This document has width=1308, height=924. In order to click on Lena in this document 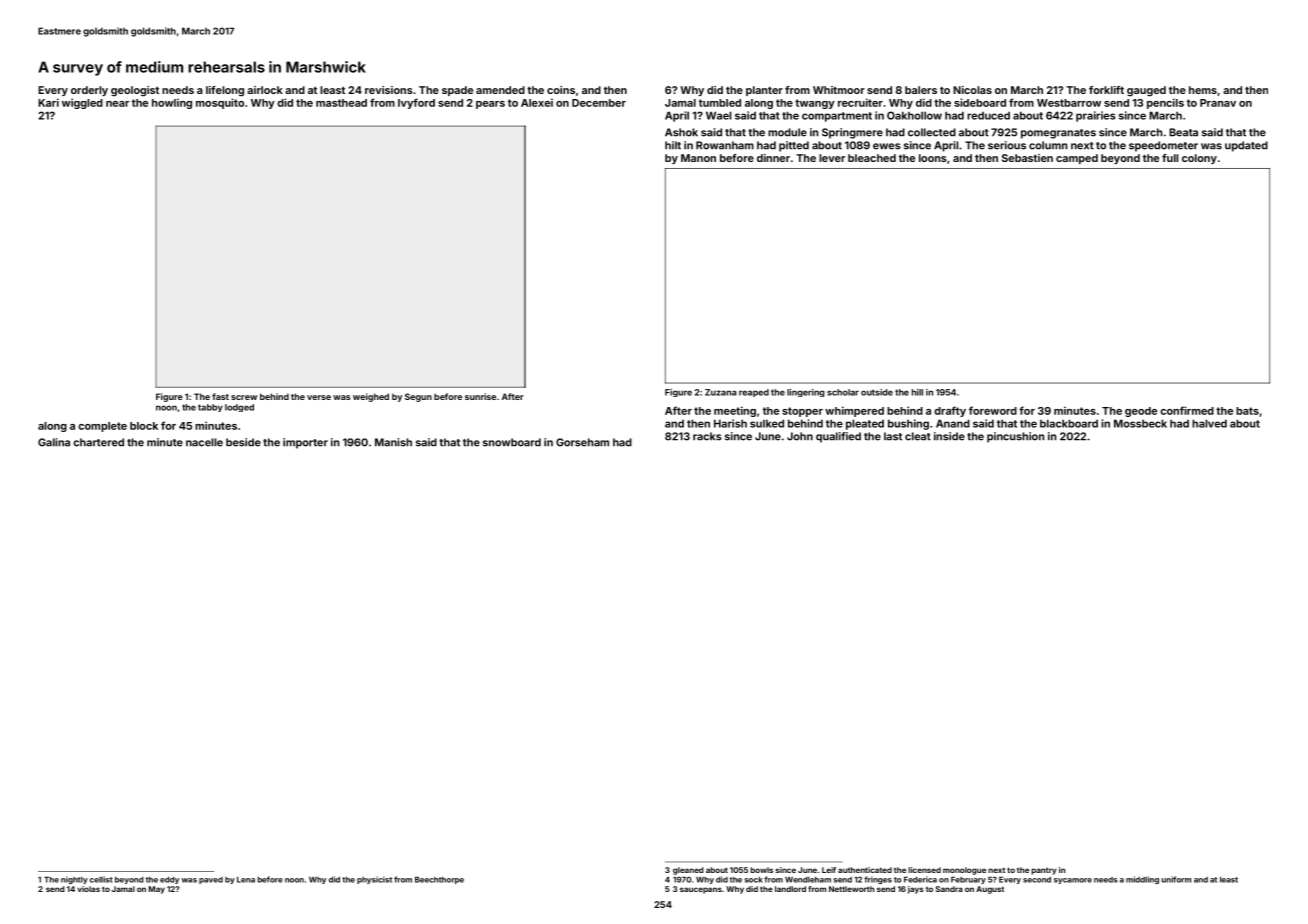, I will do `click(246, 880)`.
